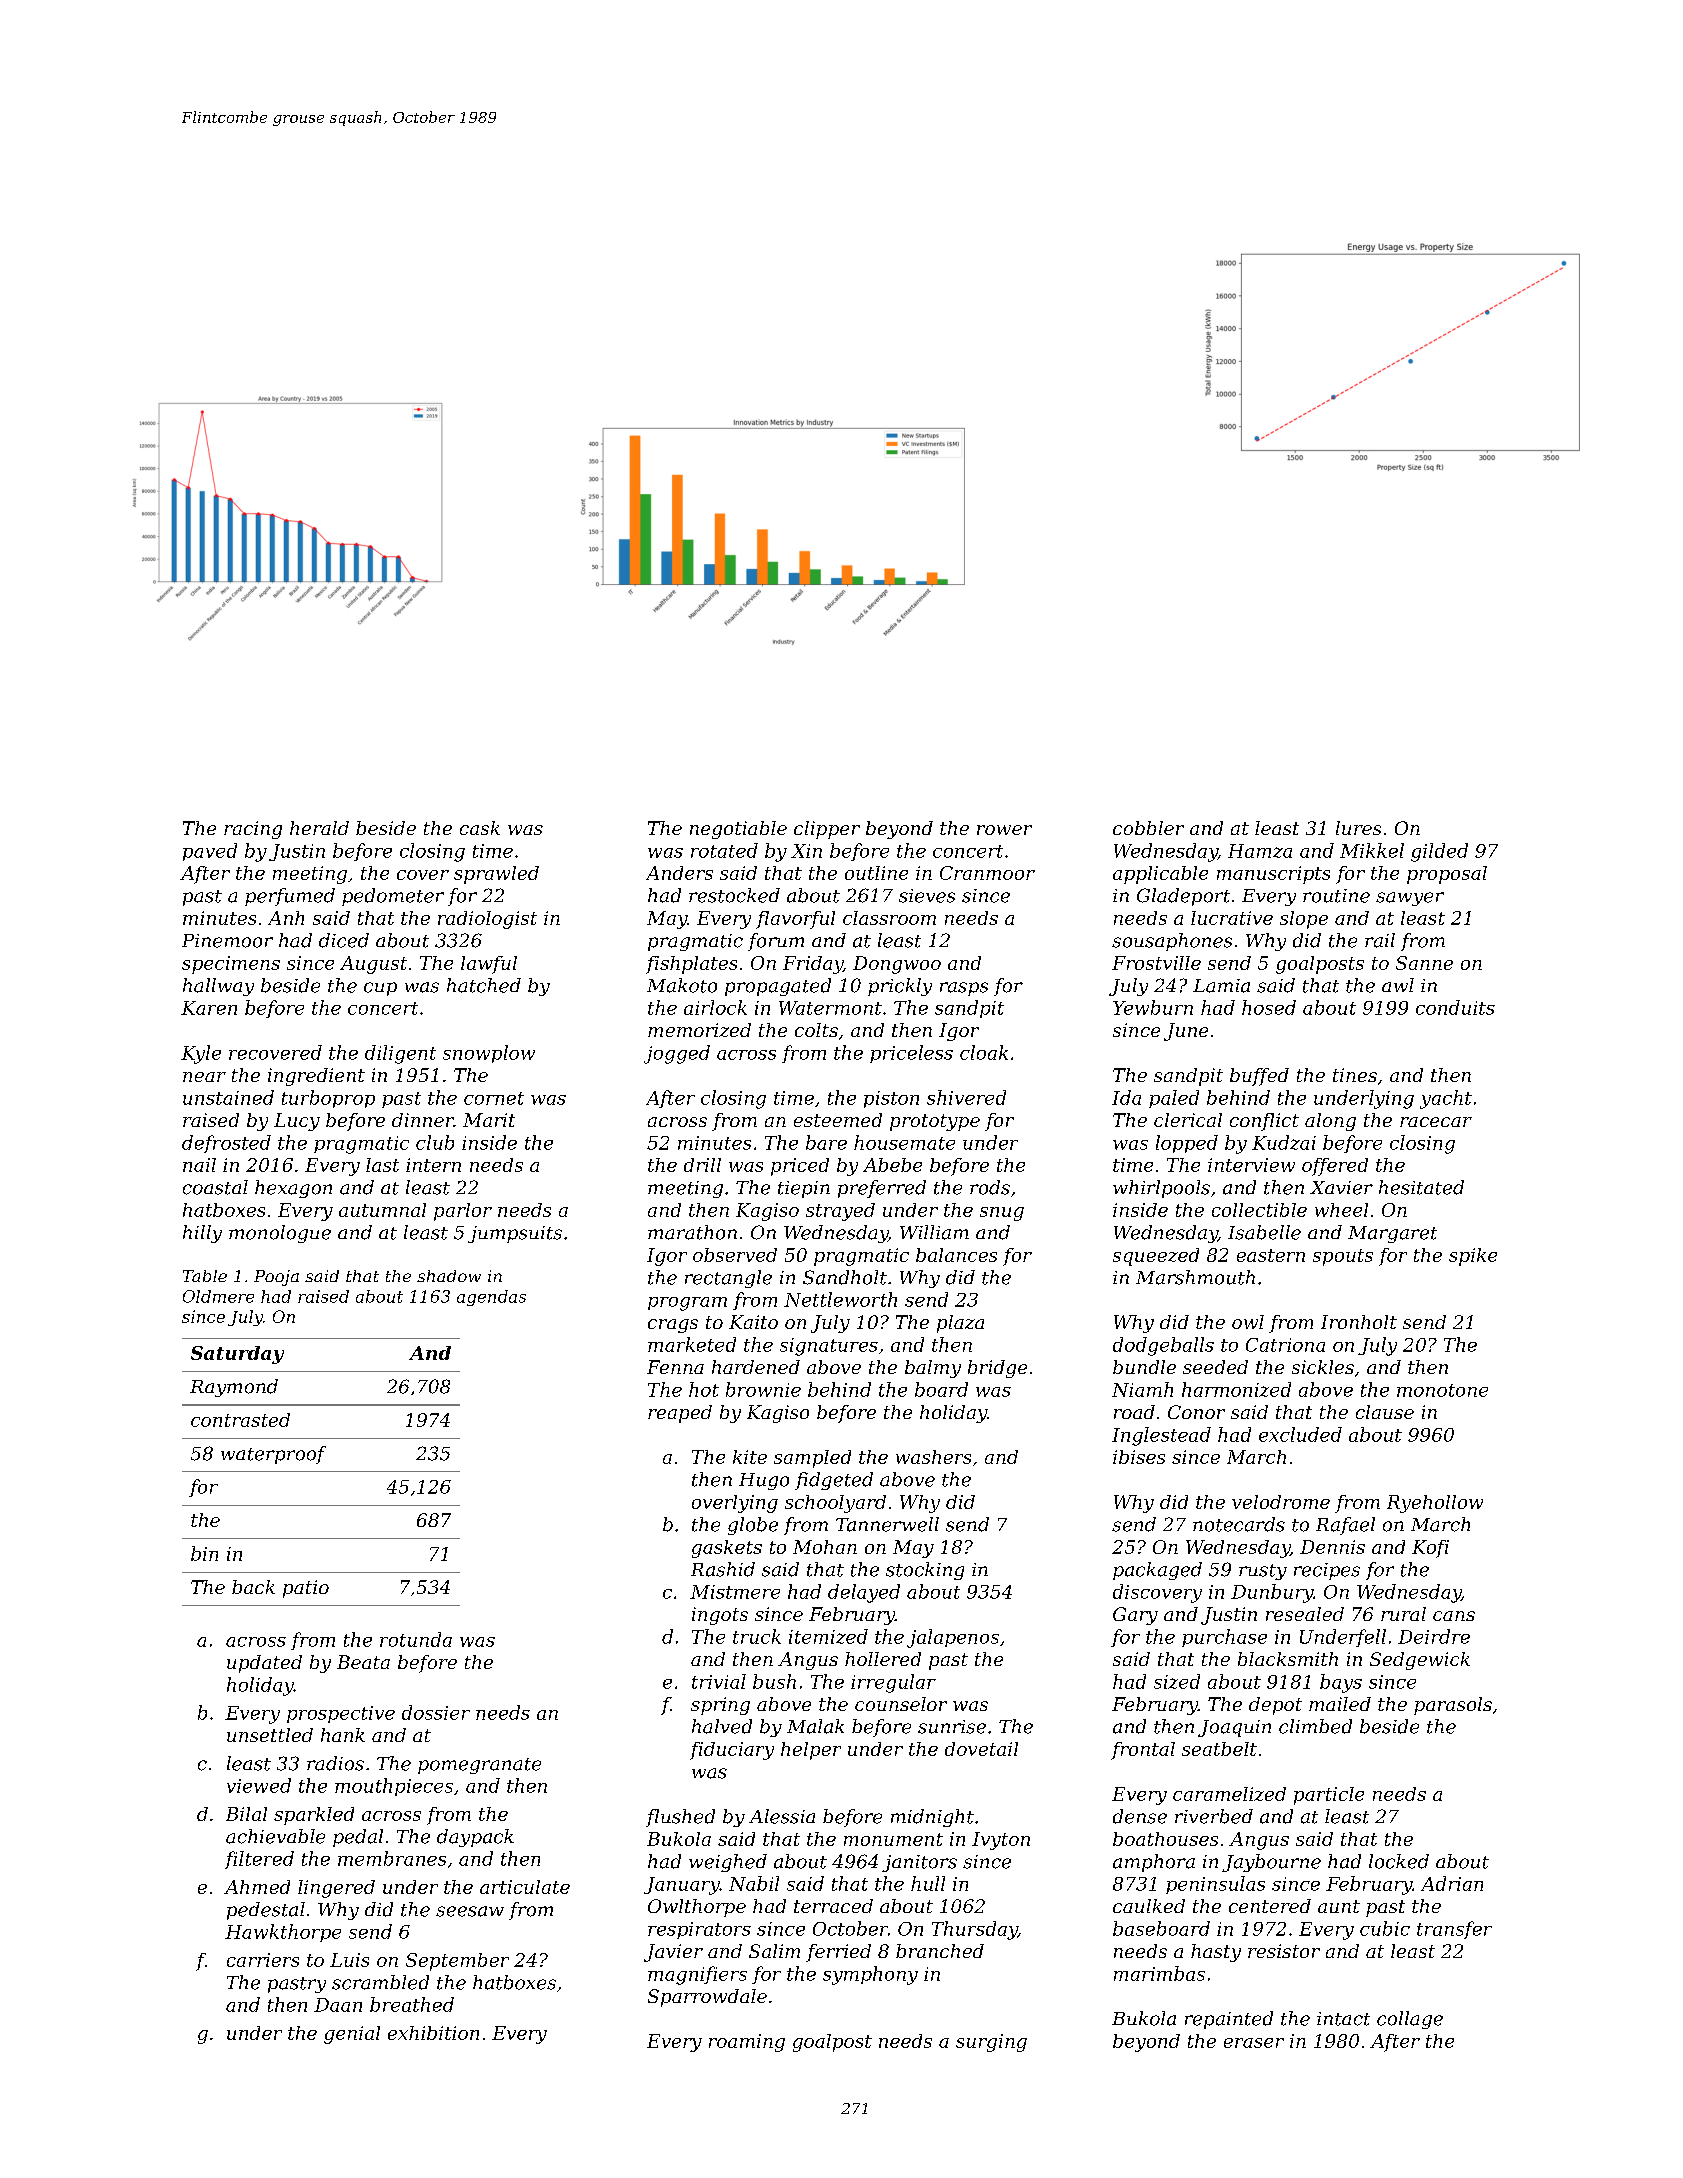  Describe the element at coordinates (344, 940) in the page. I see `diced` at that location.
